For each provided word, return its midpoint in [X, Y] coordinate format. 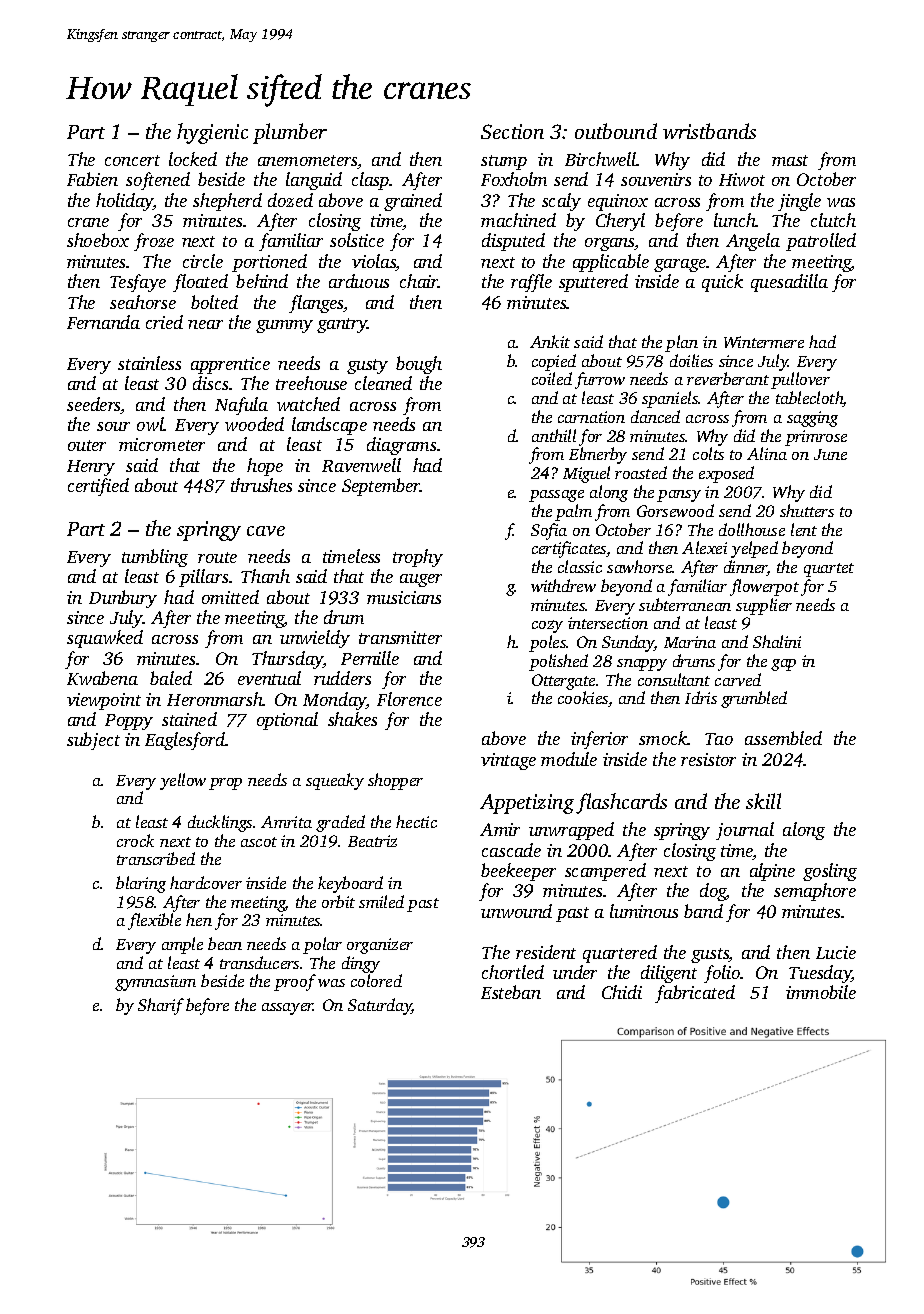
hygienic [212, 133]
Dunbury [123, 599]
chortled [513, 972]
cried [164, 322]
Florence [409, 699]
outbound [616, 131]
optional [287, 721]
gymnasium [155, 983]
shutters [807, 510]
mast [790, 160]
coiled [552, 378]
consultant [674, 679]
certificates [569, 549]
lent [804, 529]
